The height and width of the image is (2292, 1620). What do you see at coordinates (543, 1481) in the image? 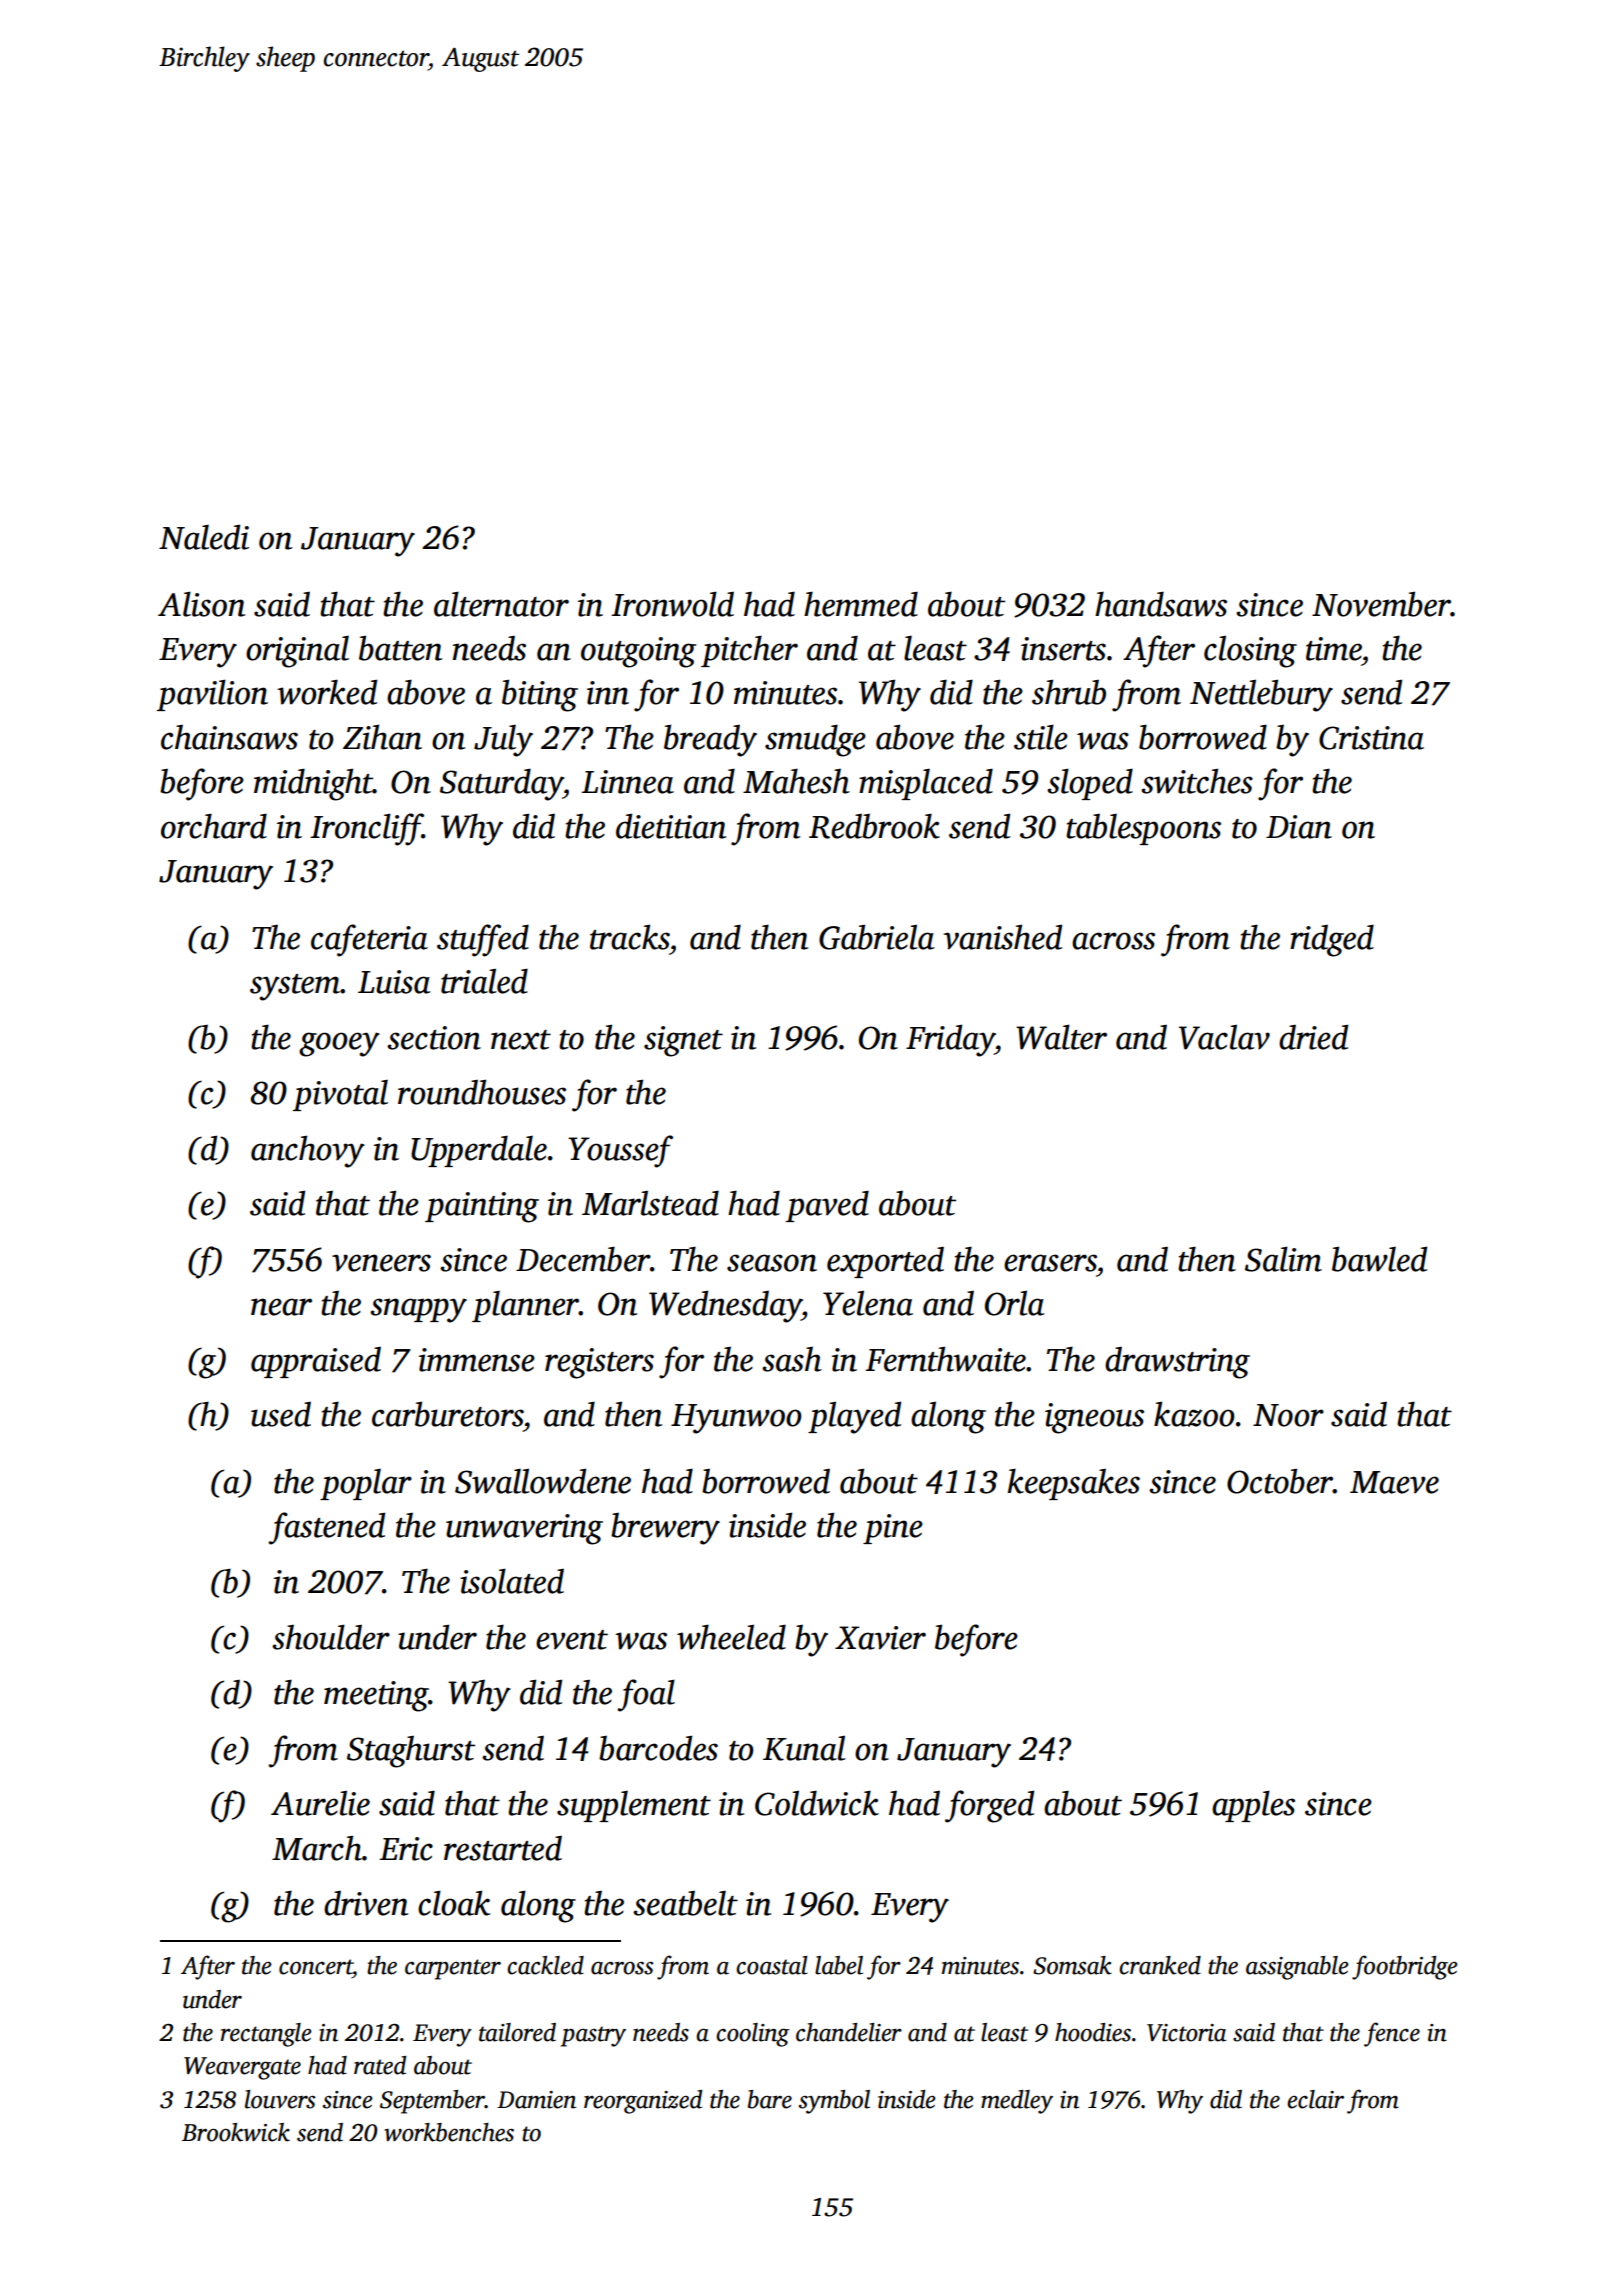
I see `Swallowdene` at bounding box center [543, 1481].
